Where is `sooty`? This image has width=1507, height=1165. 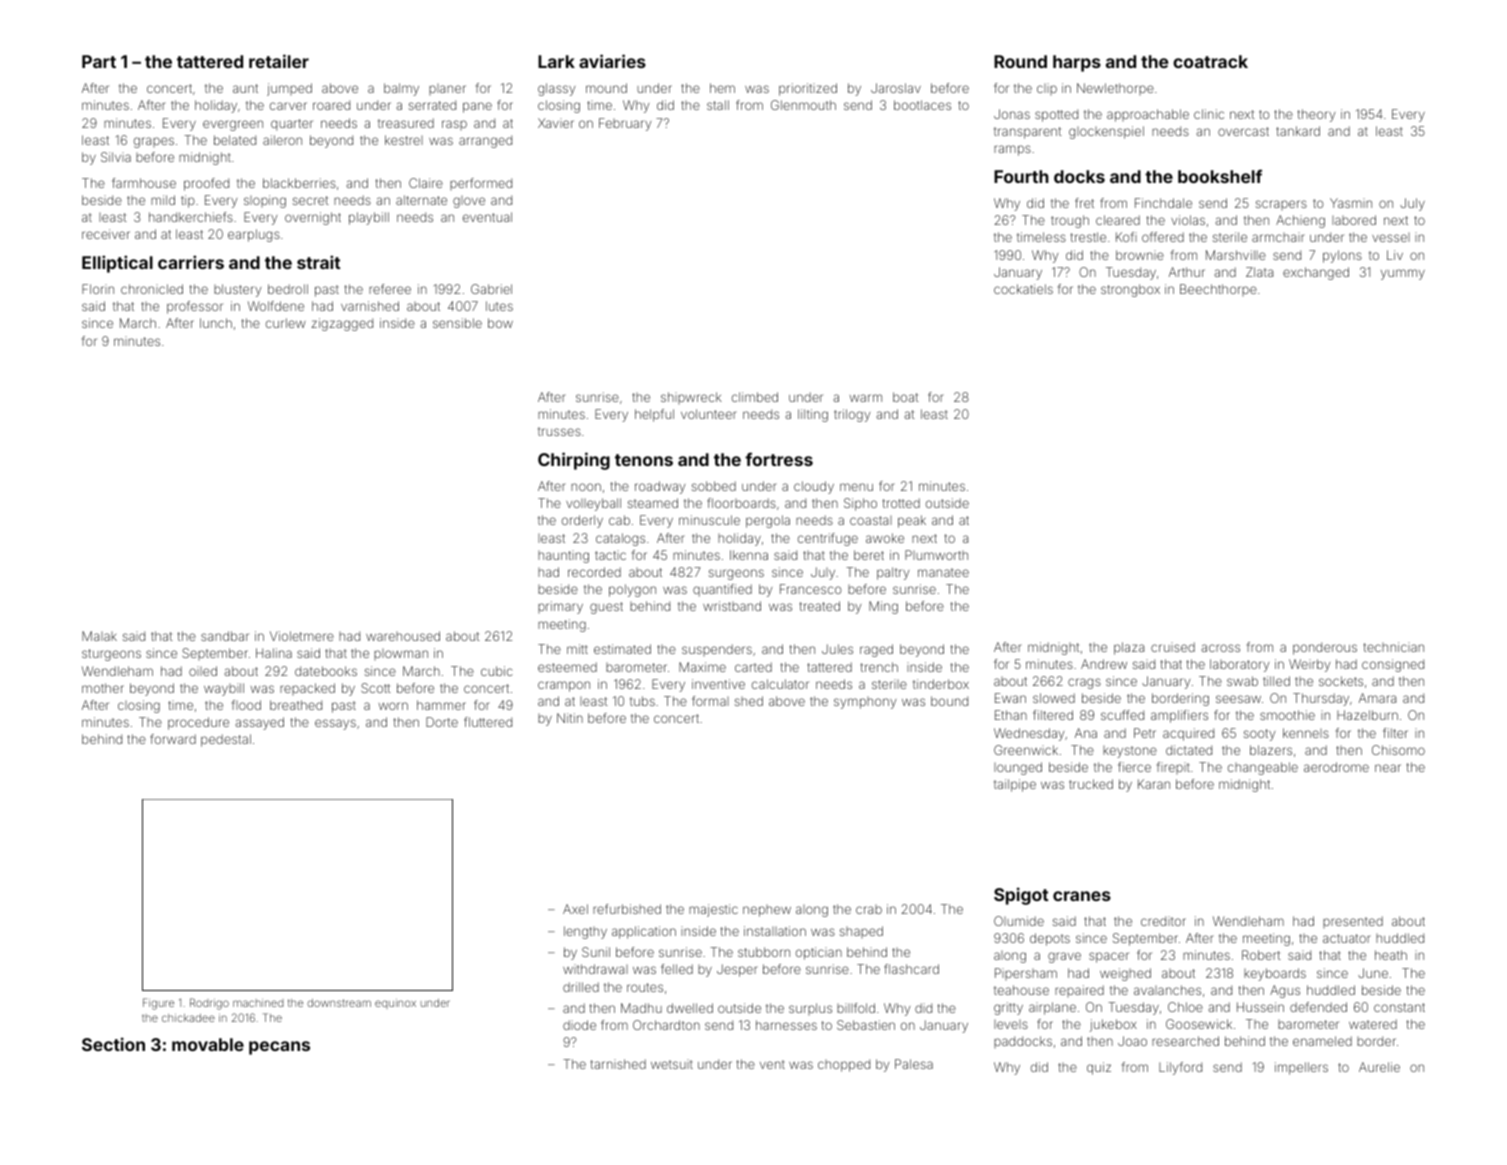 sooty is located at coordinates (1259, 735).
